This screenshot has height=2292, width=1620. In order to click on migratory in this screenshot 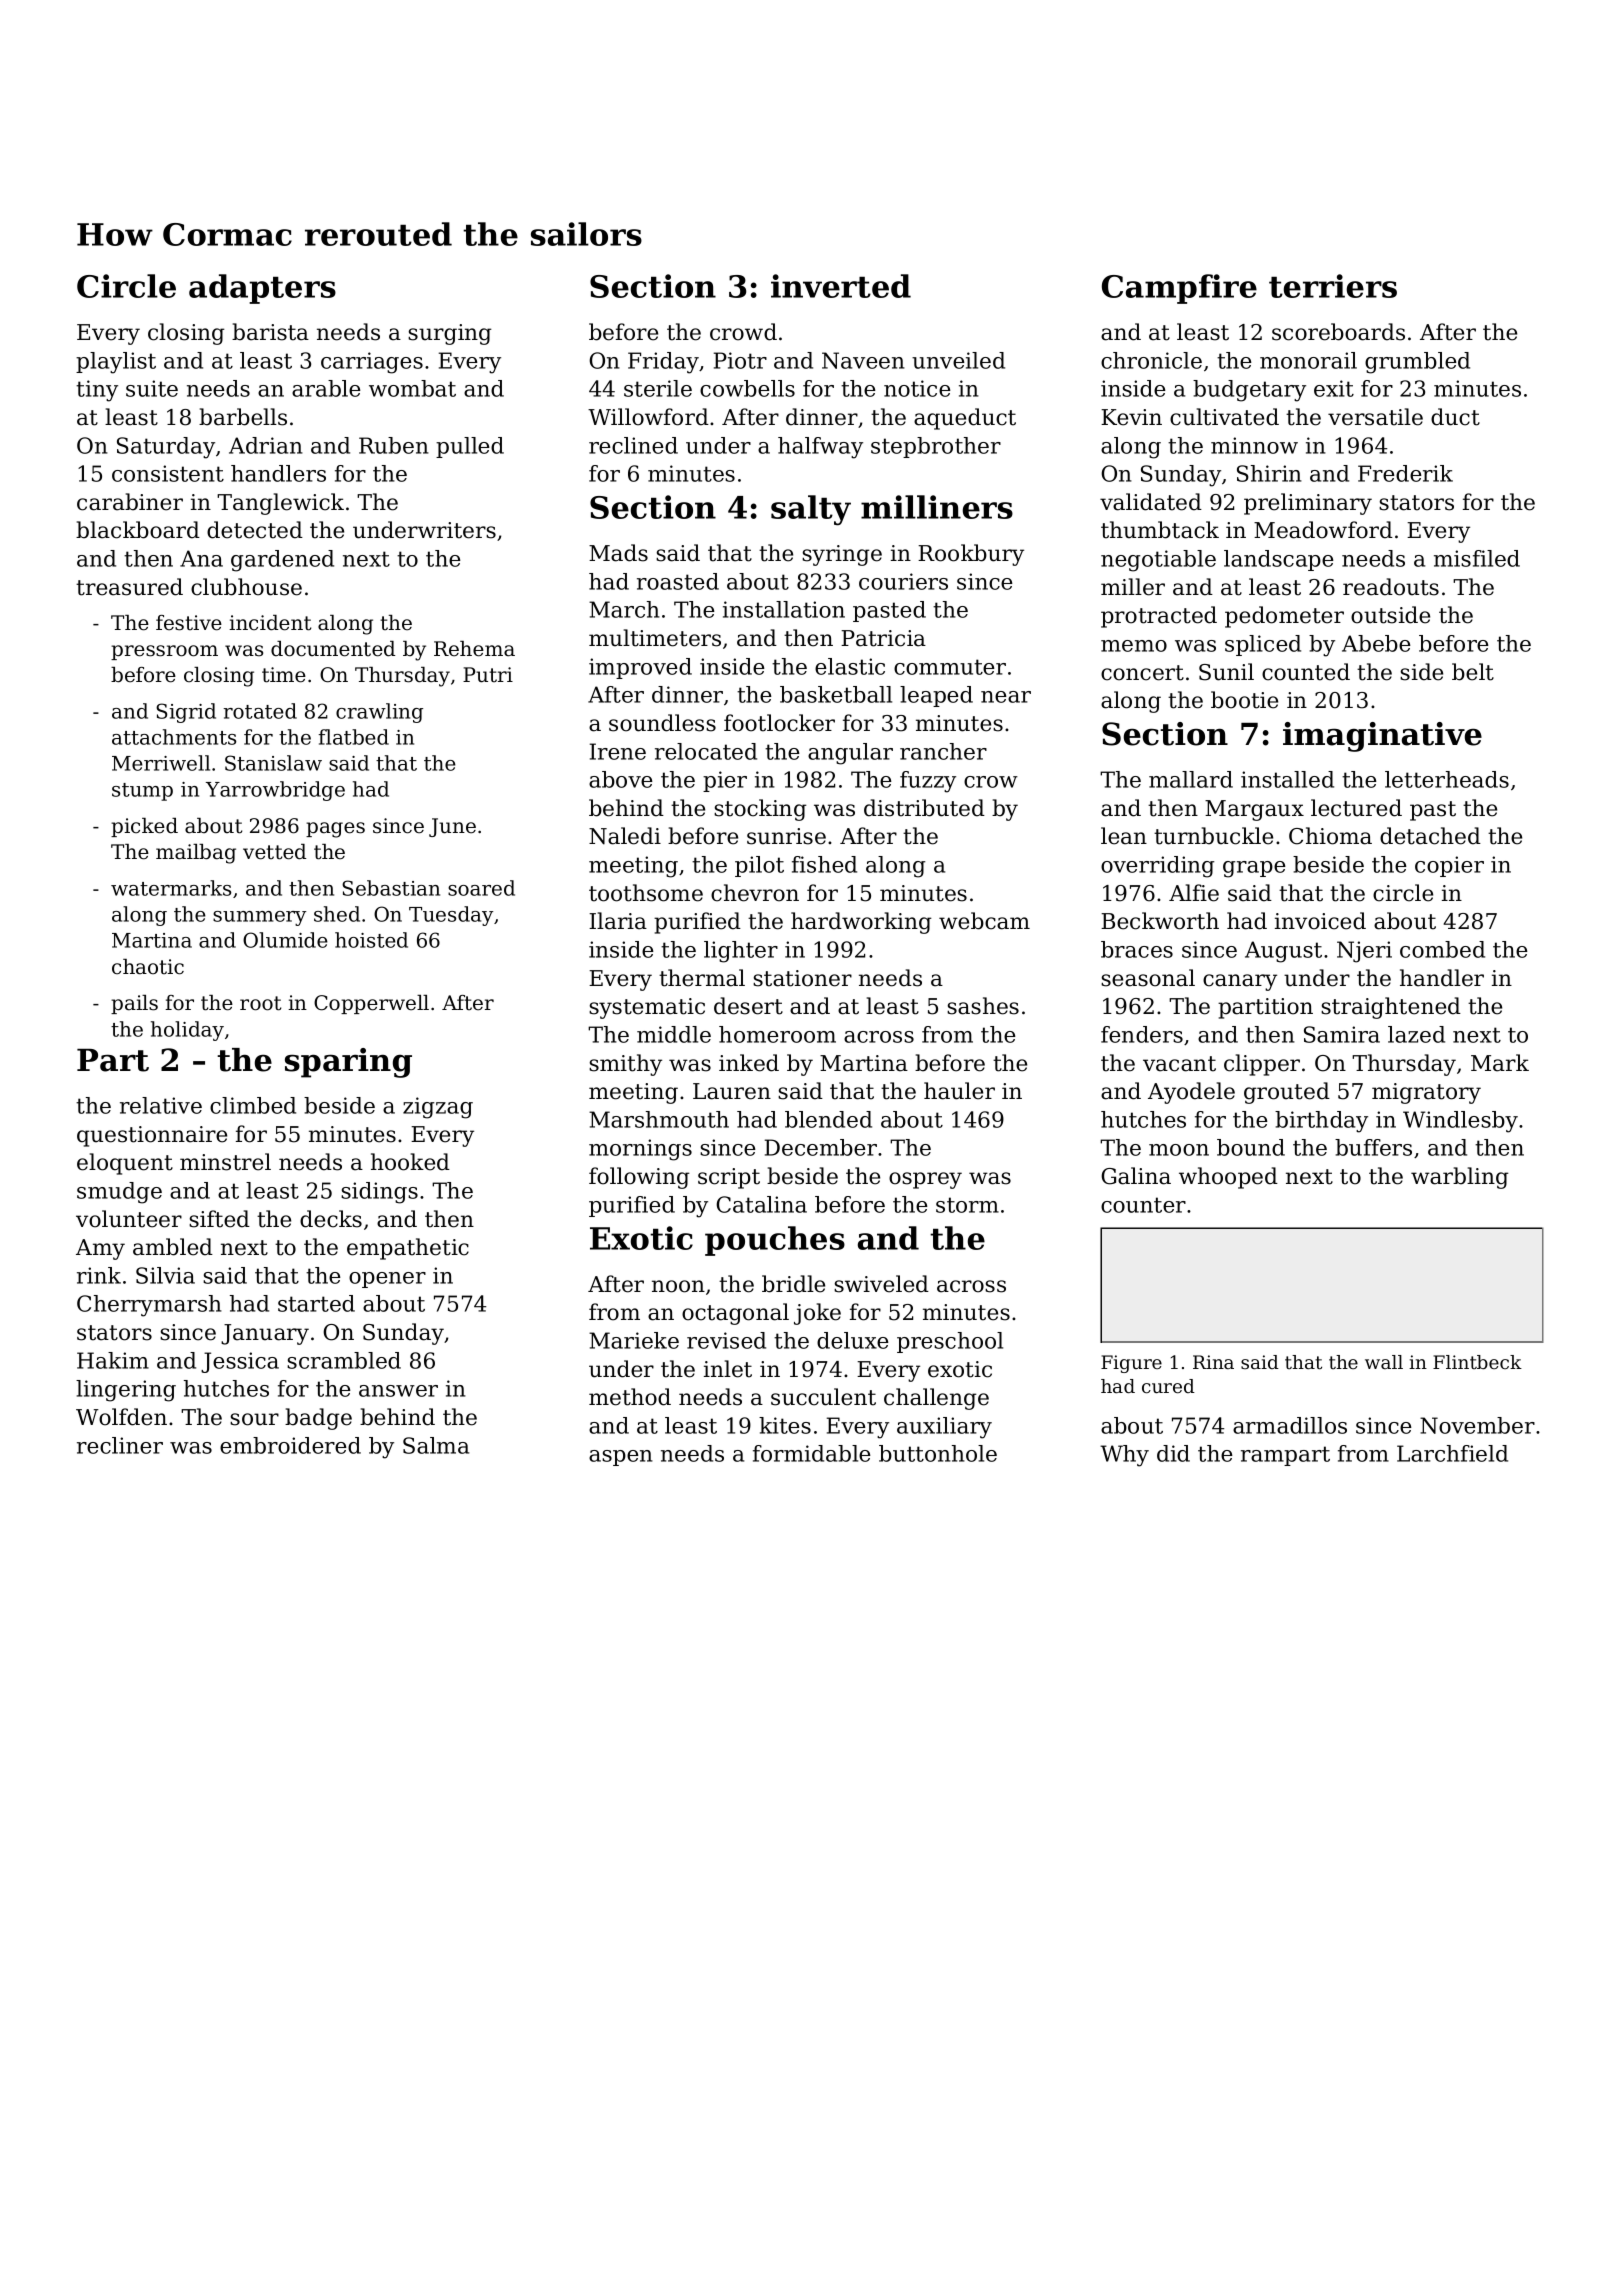, I will do `click(1426, 1093)`.
